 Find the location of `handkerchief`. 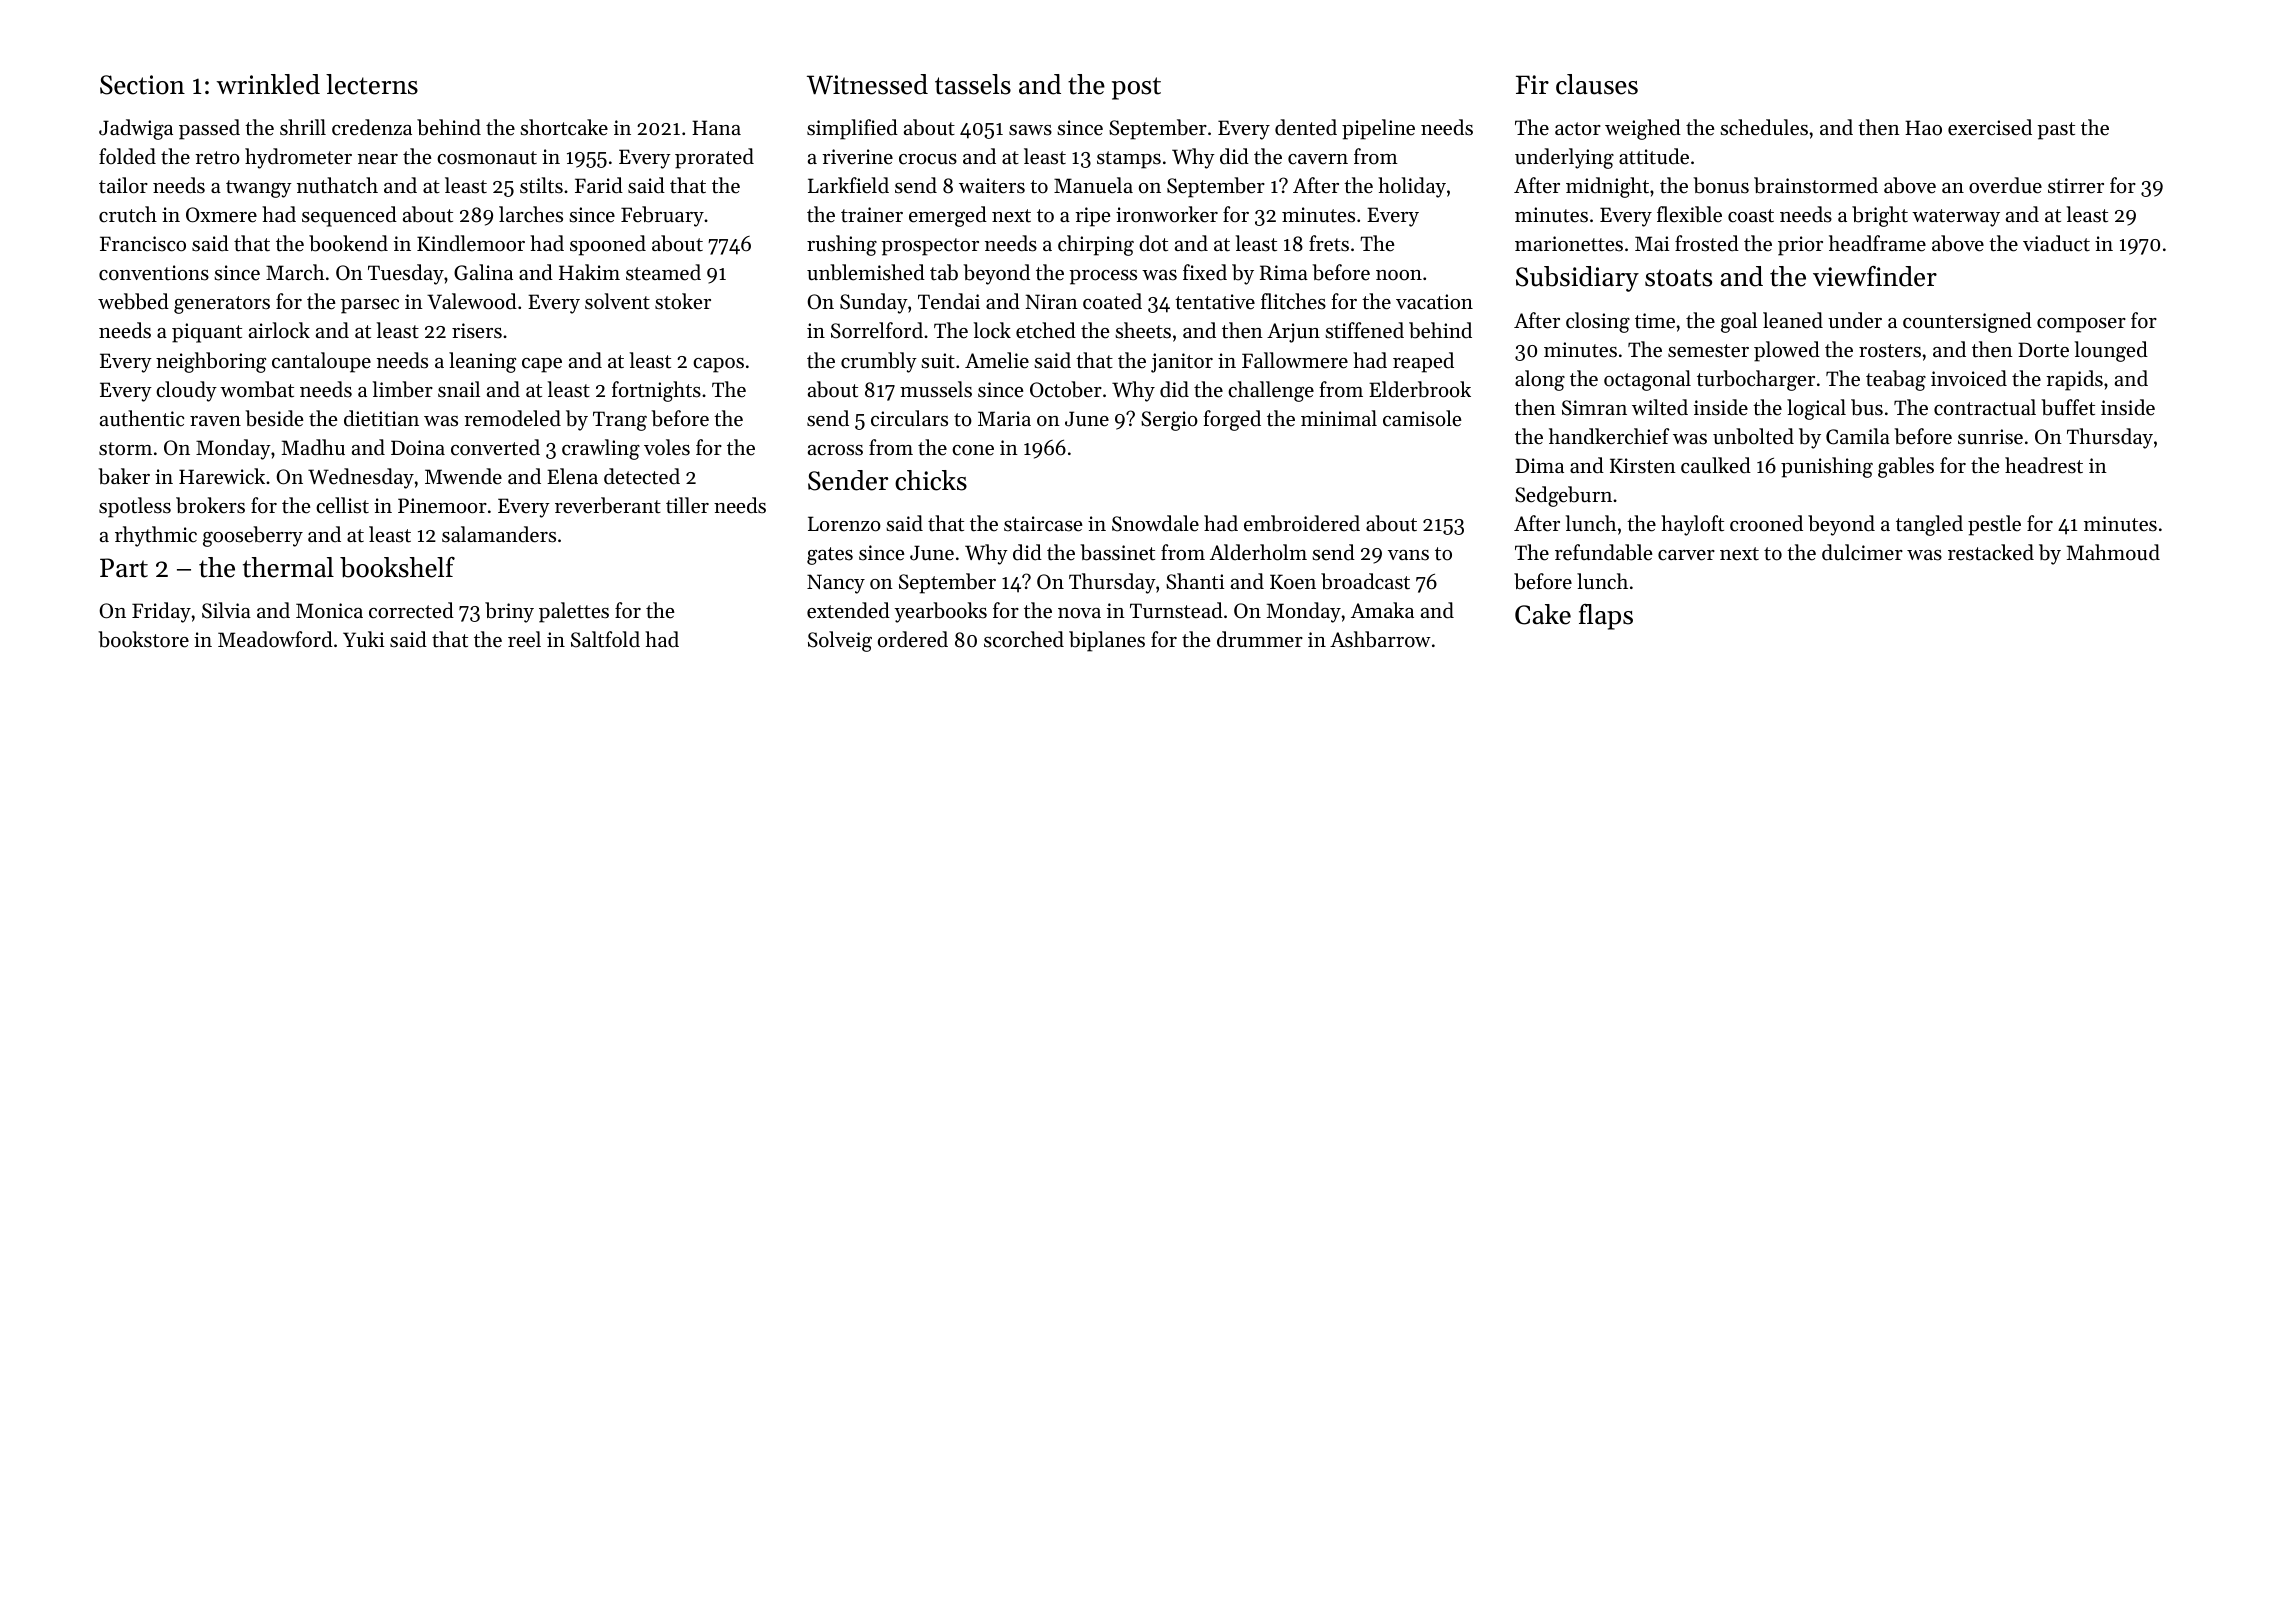

handkerchief is located at coordinates (1609, 436).
